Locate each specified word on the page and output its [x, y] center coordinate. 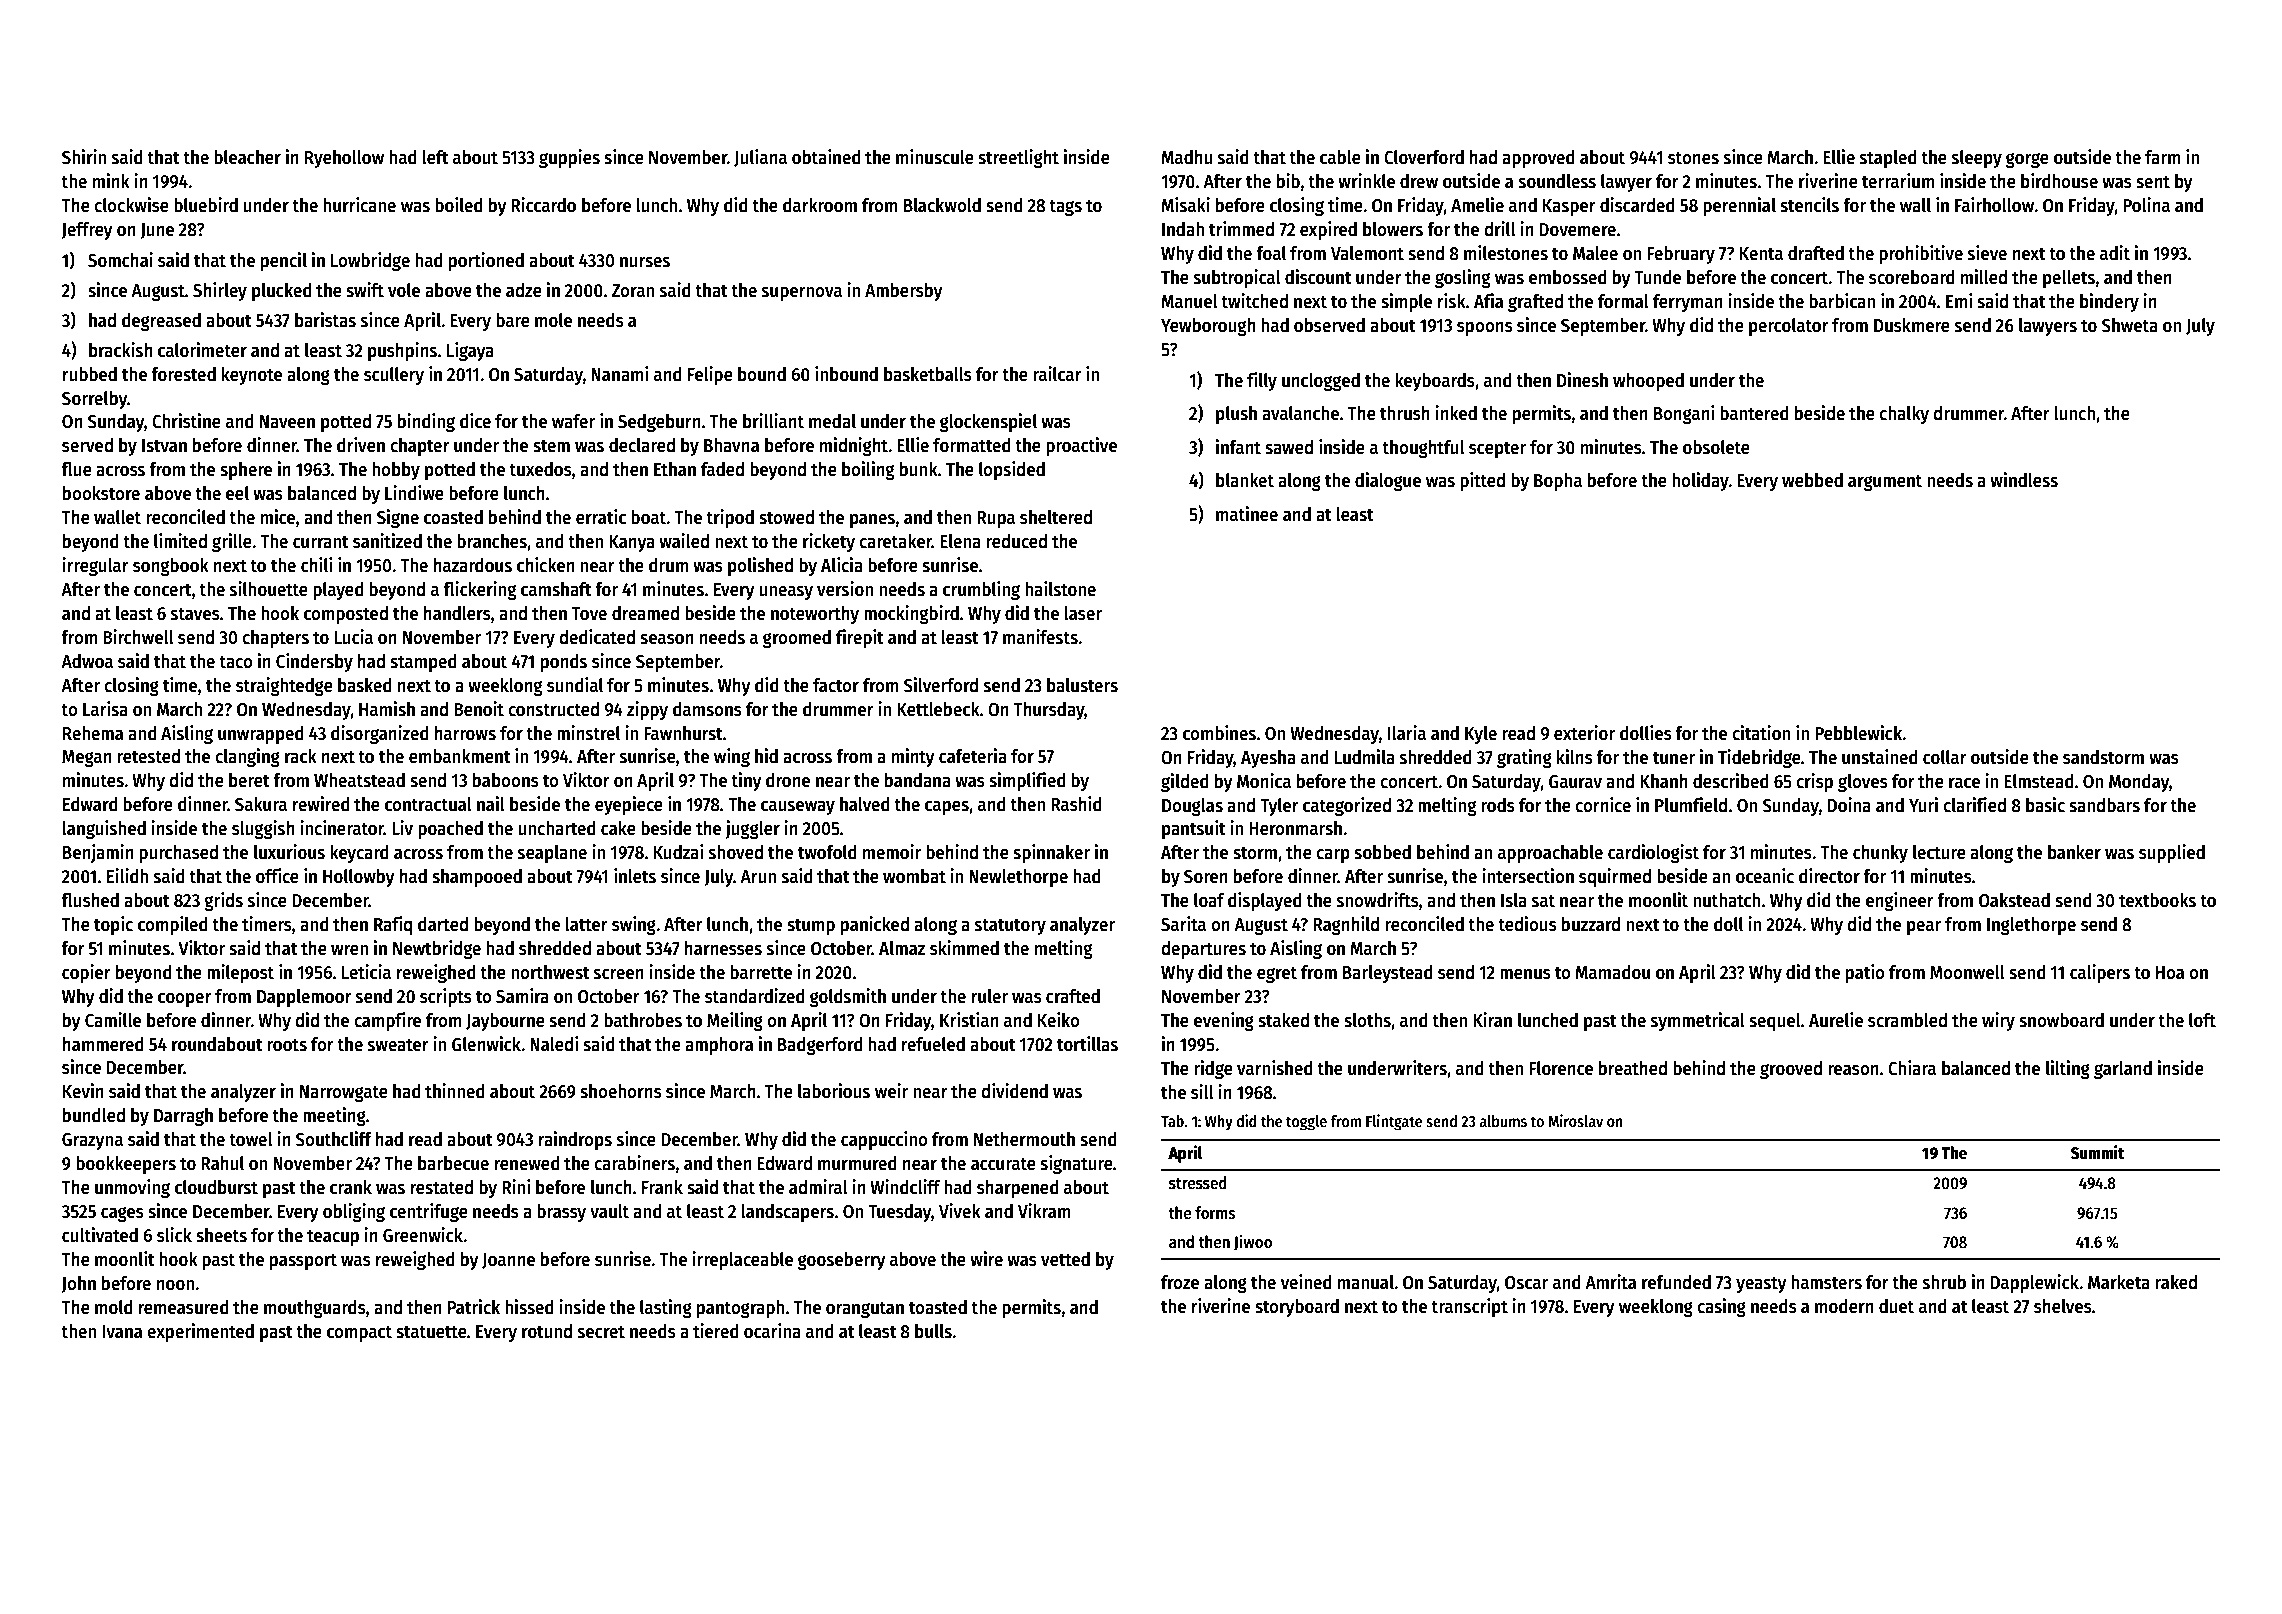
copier [86, 973]
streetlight [1018, 158]
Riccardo [543, 205]
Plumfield [1691, 805]
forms [1215, 1213]
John [78, 1284]
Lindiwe [414, 493]
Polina [2146, 205]
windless [2024, 480]
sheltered [1056, 517]
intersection [1528, 876]
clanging [247, 757]
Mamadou [1612, 972]
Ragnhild [1346, 925]
